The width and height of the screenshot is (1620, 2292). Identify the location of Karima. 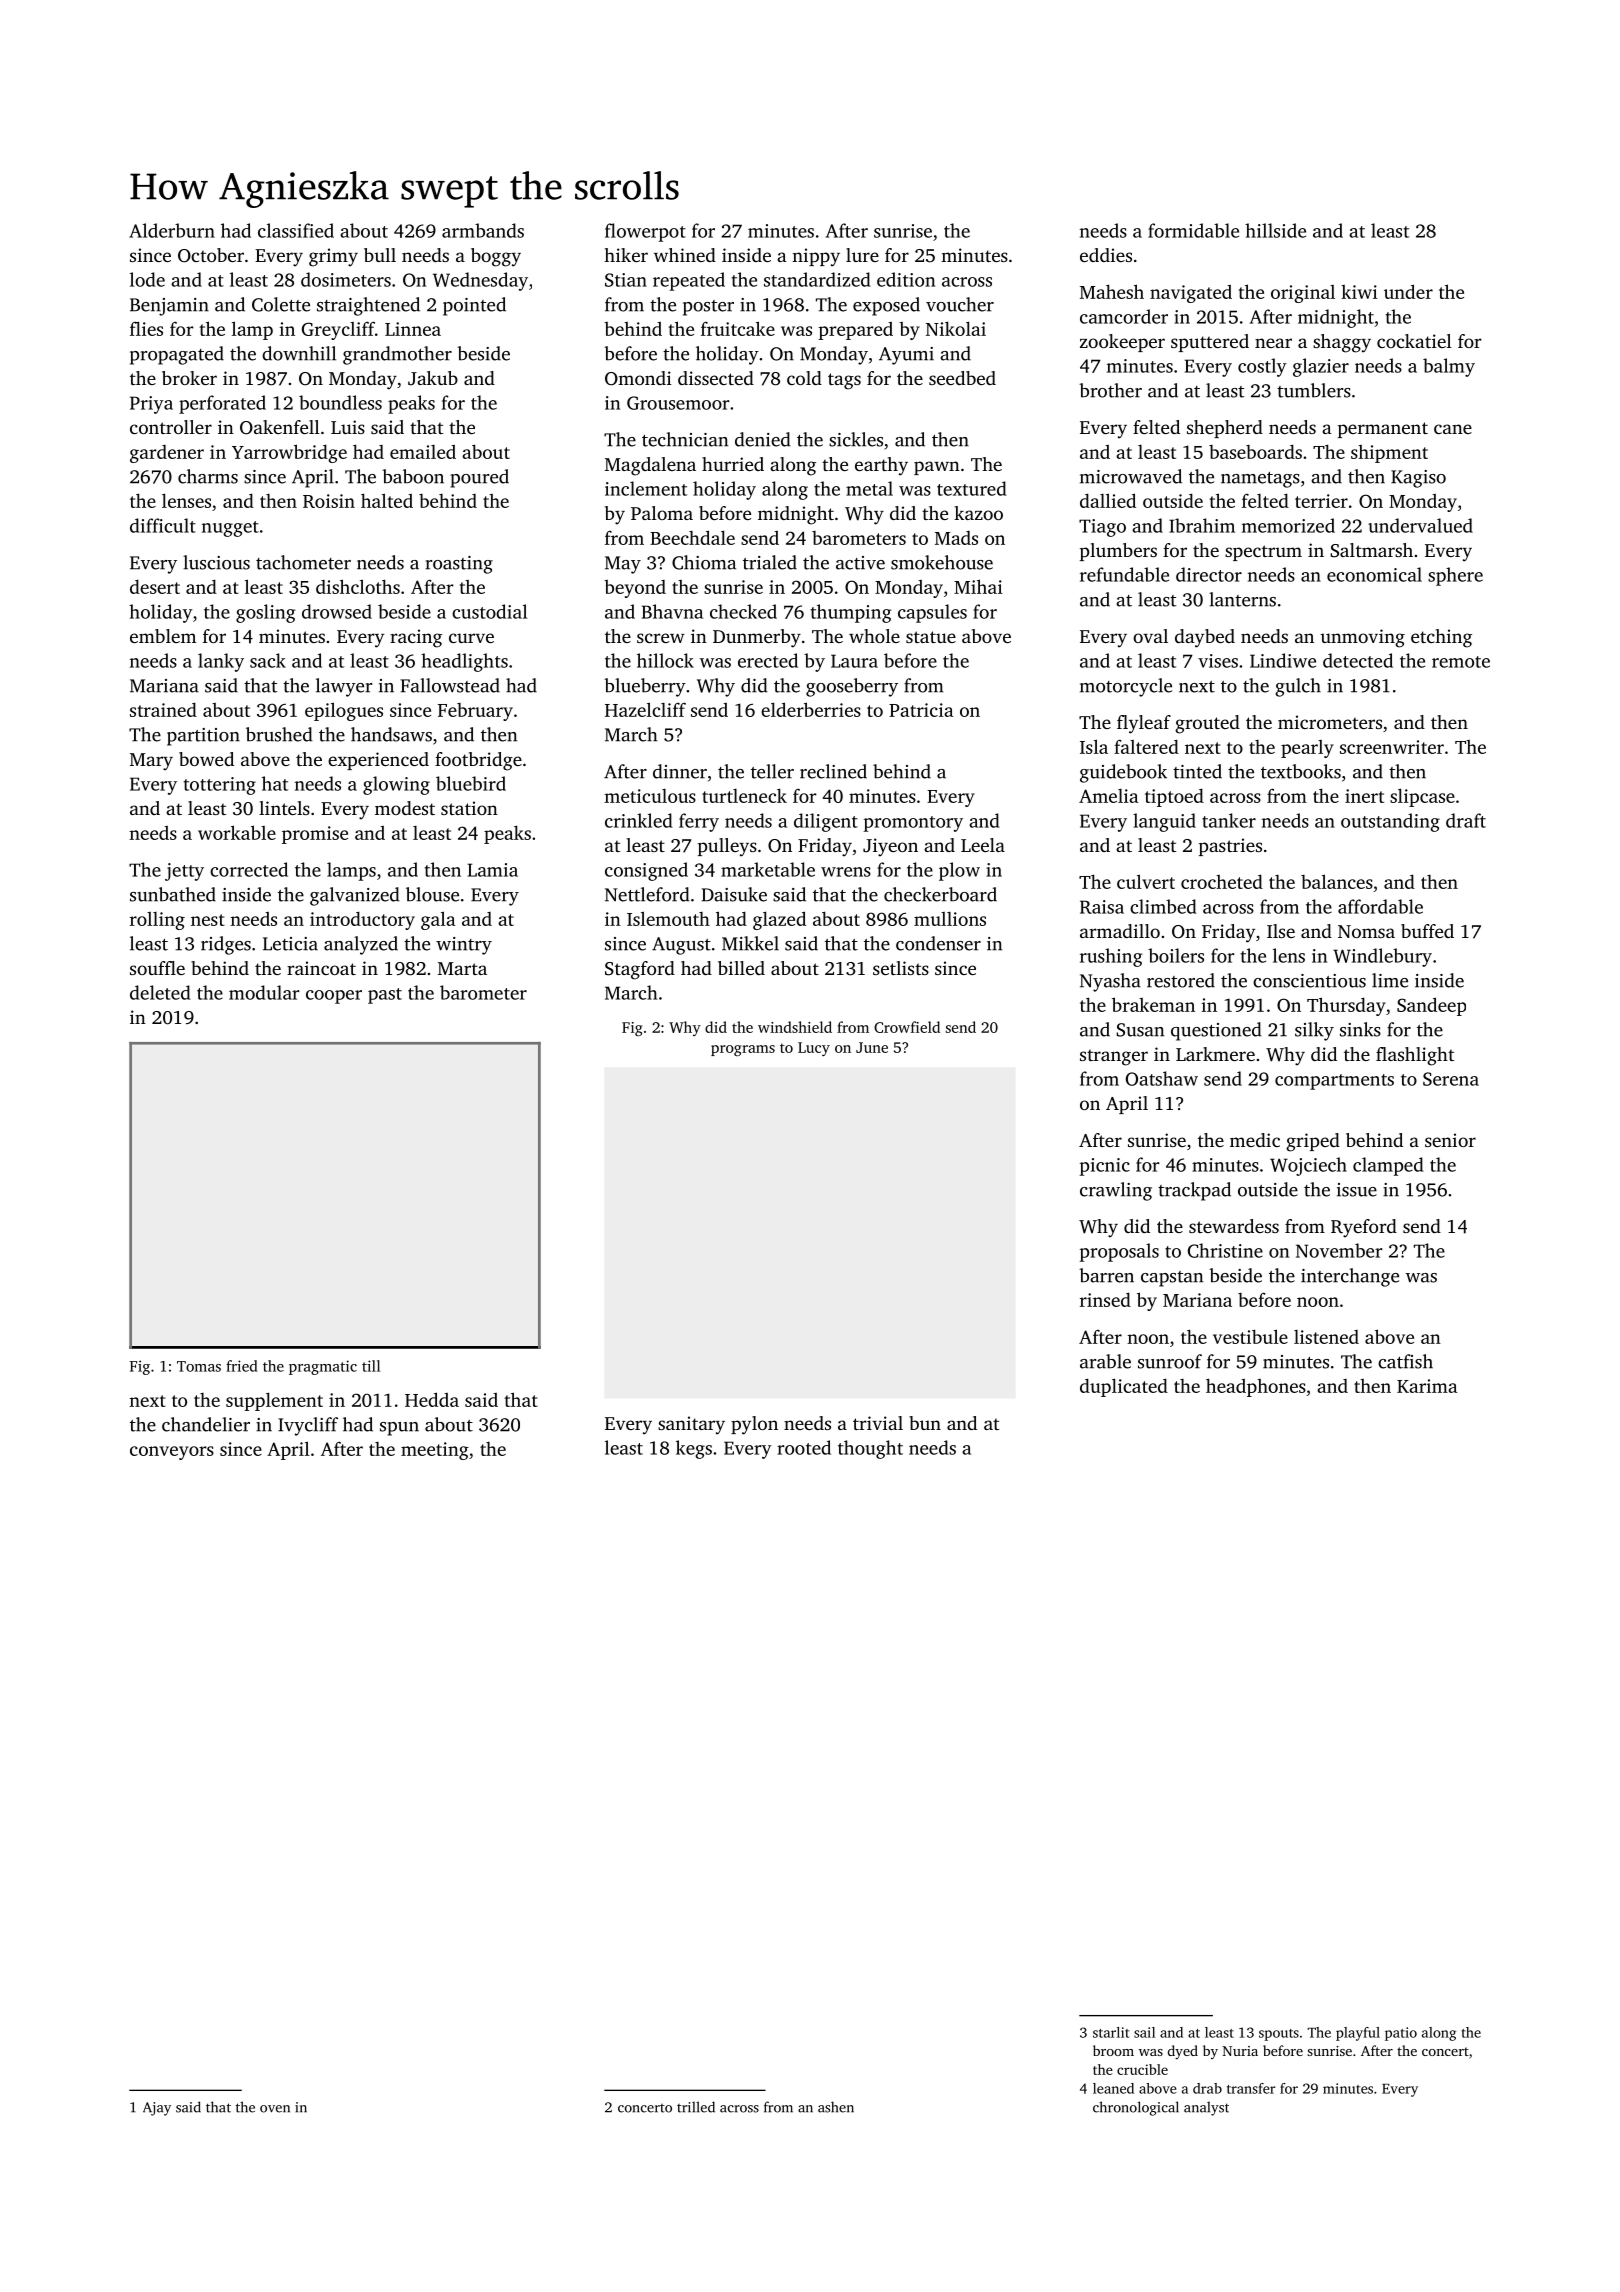
(1427, 1386).
